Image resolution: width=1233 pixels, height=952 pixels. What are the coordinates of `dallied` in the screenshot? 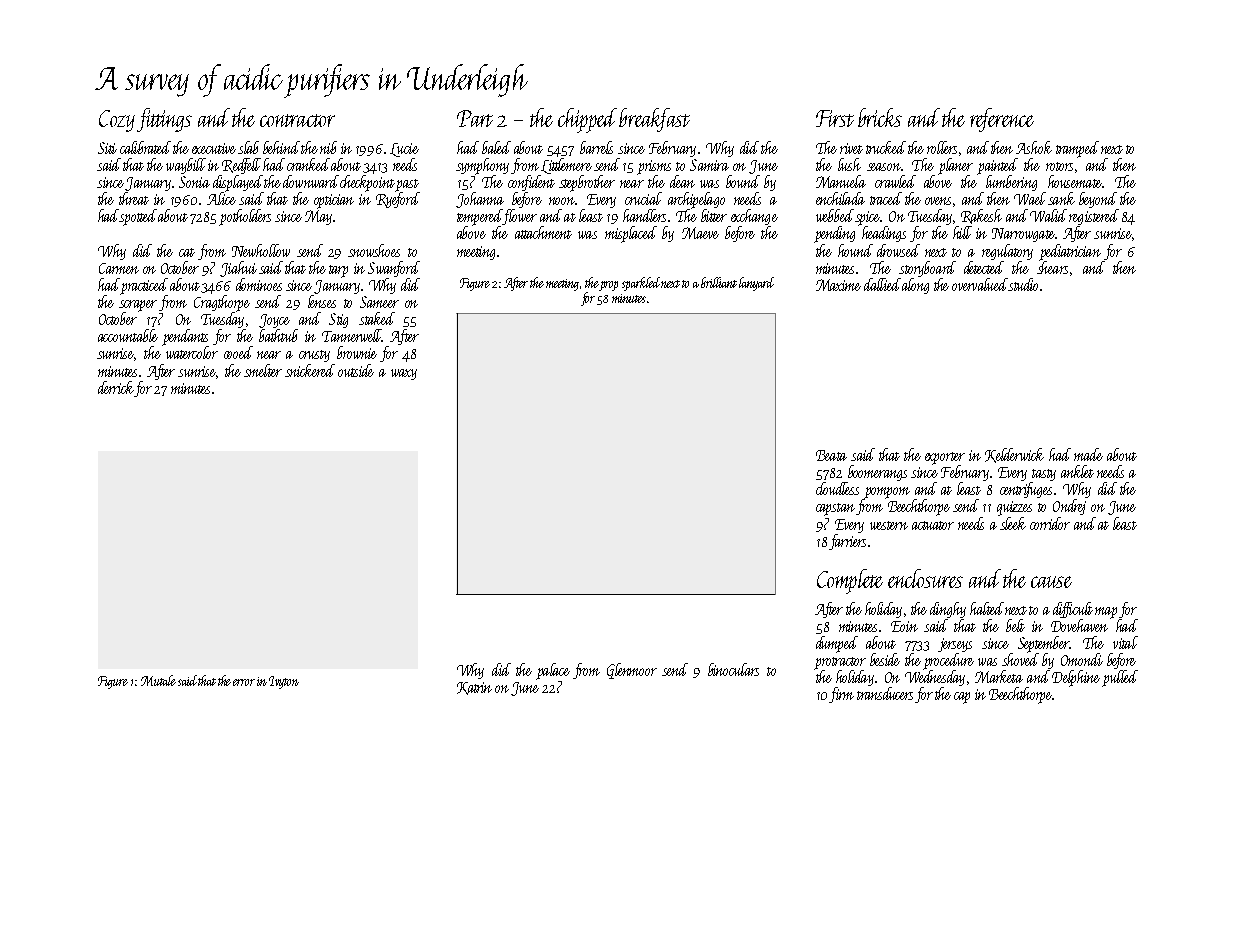 It's located at (882, 284).
